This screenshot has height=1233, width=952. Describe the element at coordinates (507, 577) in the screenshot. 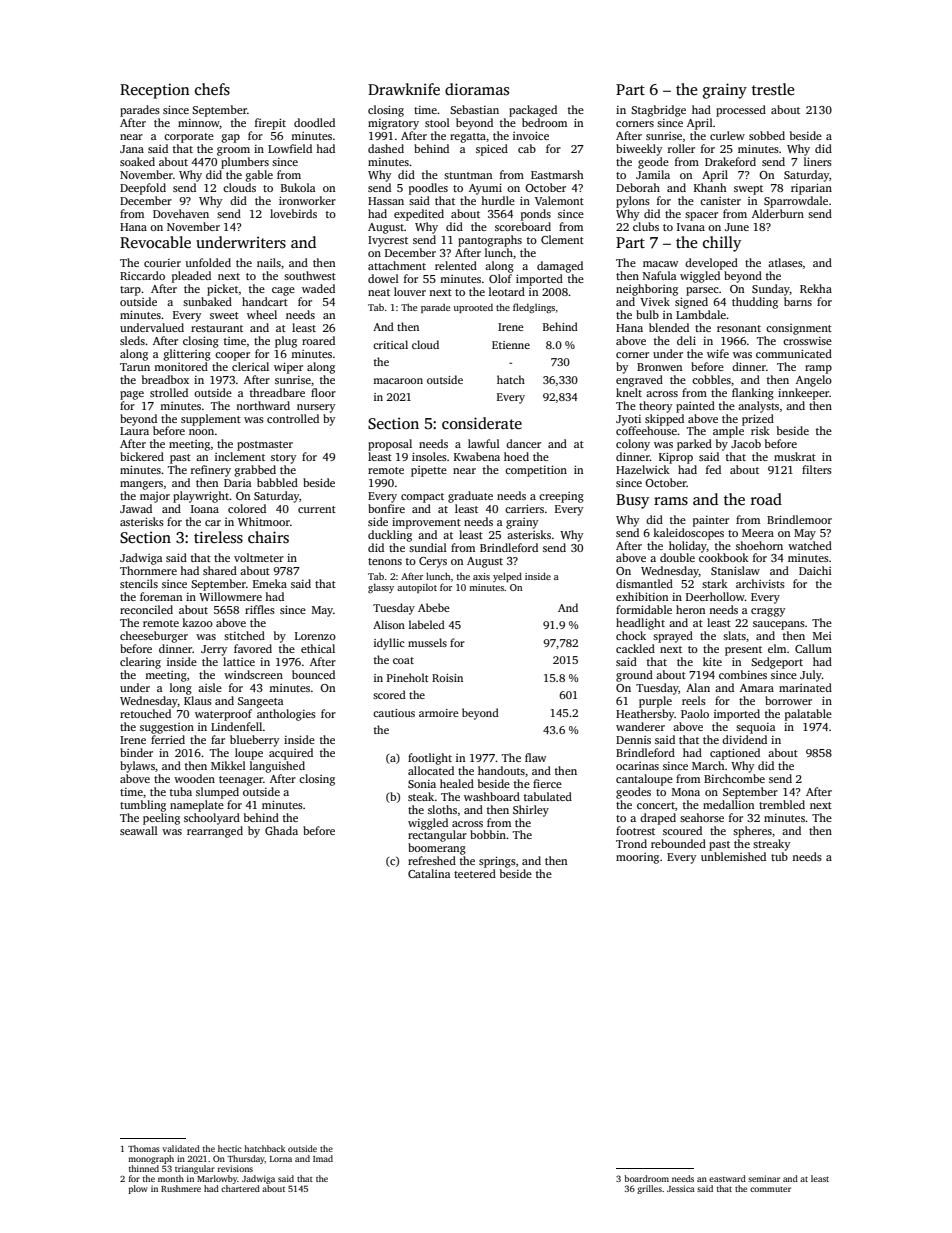

I see `yelped` at that location.
